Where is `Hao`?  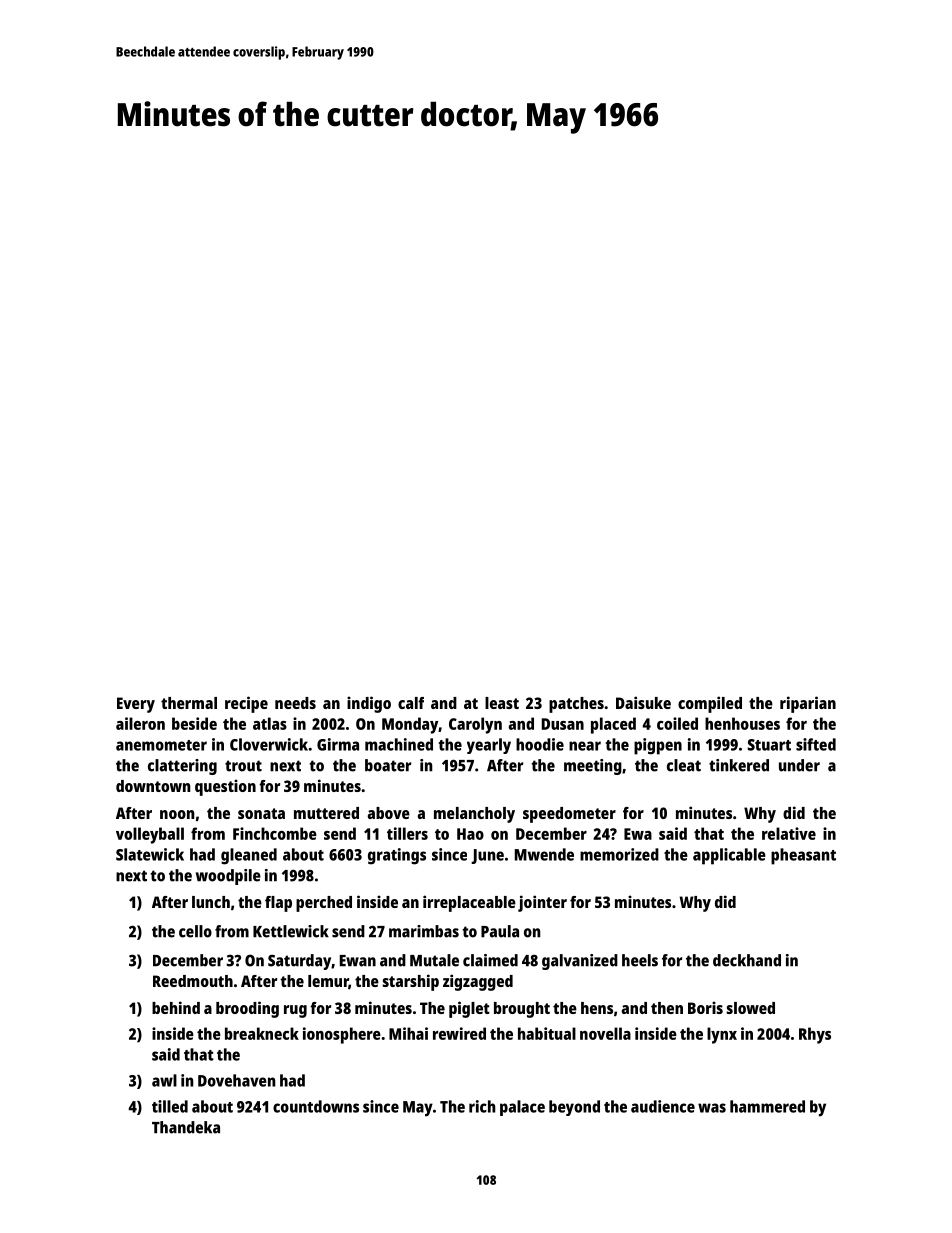 Hao is located at coordinates (470, 834).
